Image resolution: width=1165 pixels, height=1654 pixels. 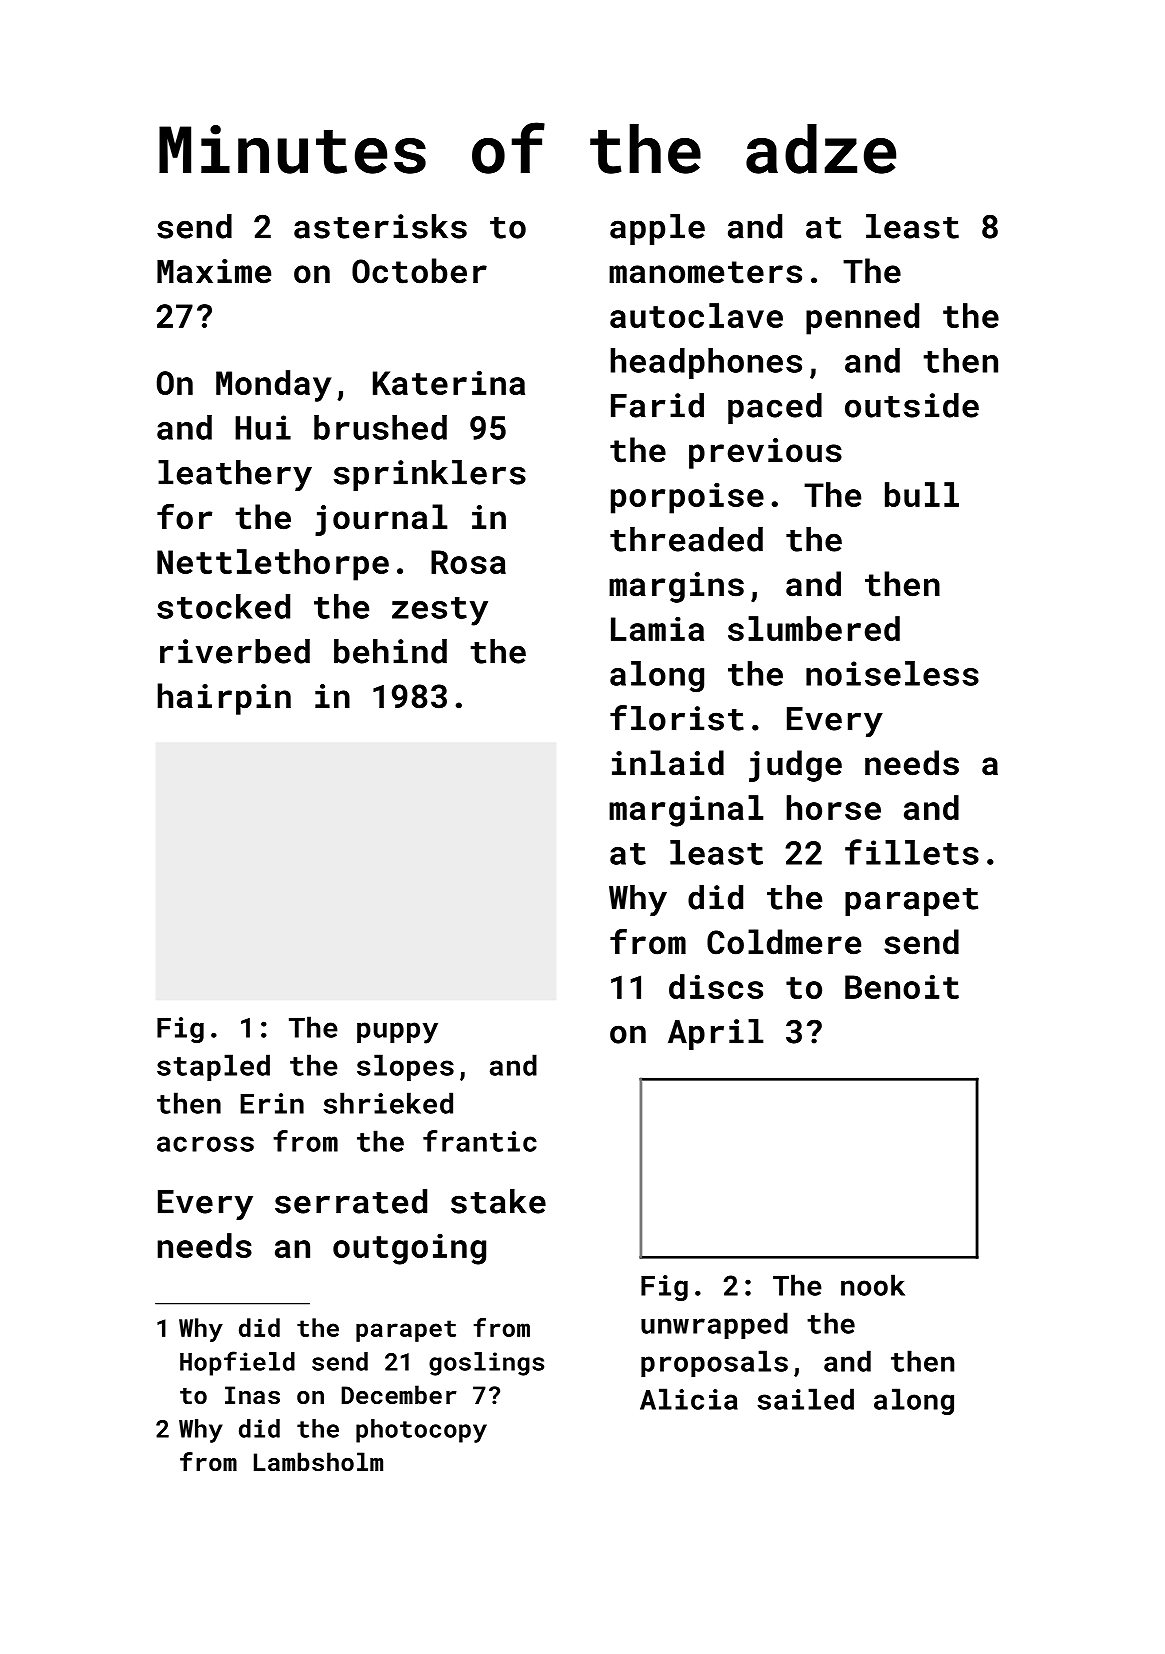 What do you see at coordinates (273, 386) in the document?
I see `Monday` at bounding box center [273, 386].
